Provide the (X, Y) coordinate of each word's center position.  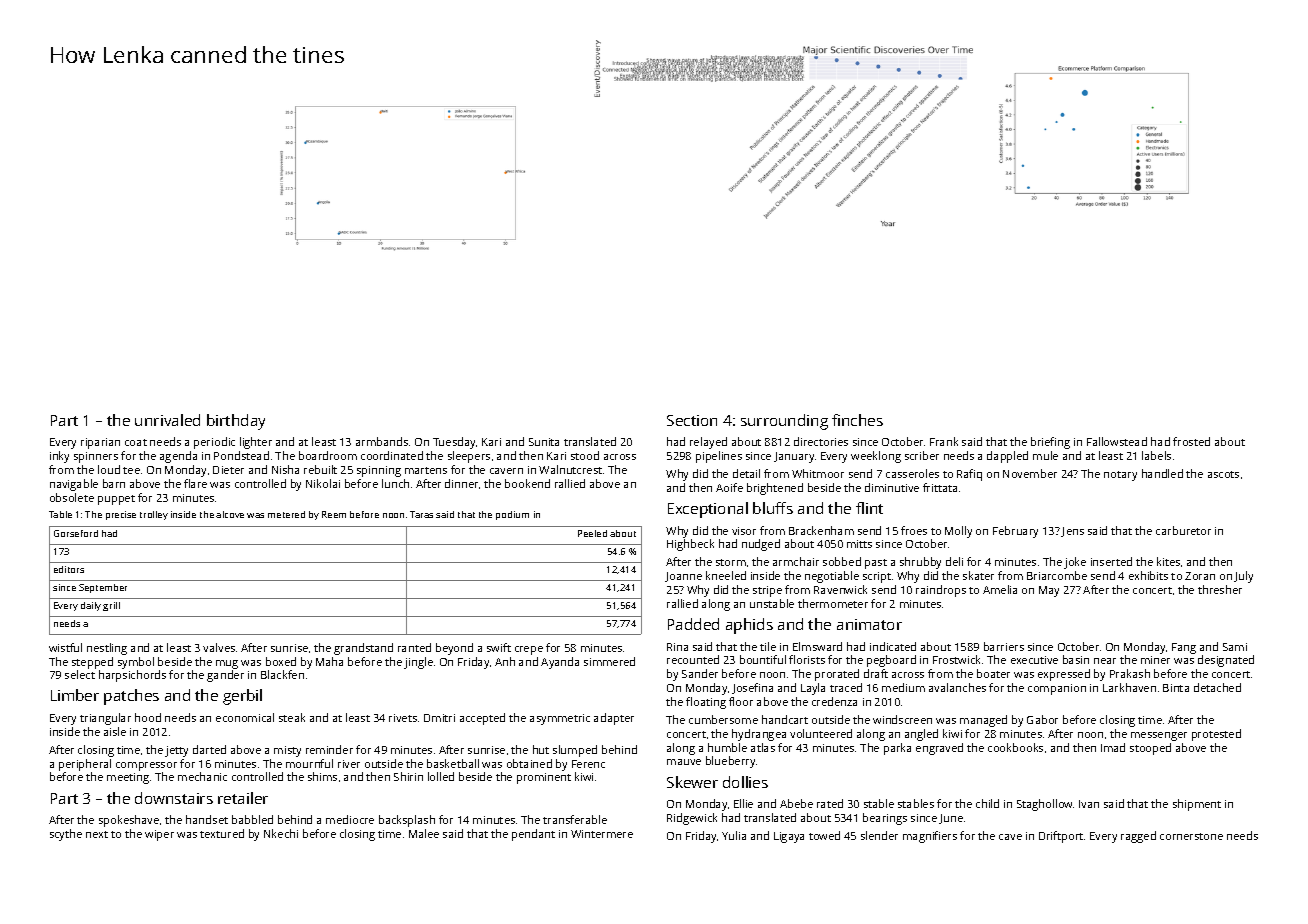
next (97, 834)
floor (741, 701)
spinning (379, 471)
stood (585, 455)
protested (1216, 735)
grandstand (363, 649)
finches (857, 420)
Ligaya (789, 837)
